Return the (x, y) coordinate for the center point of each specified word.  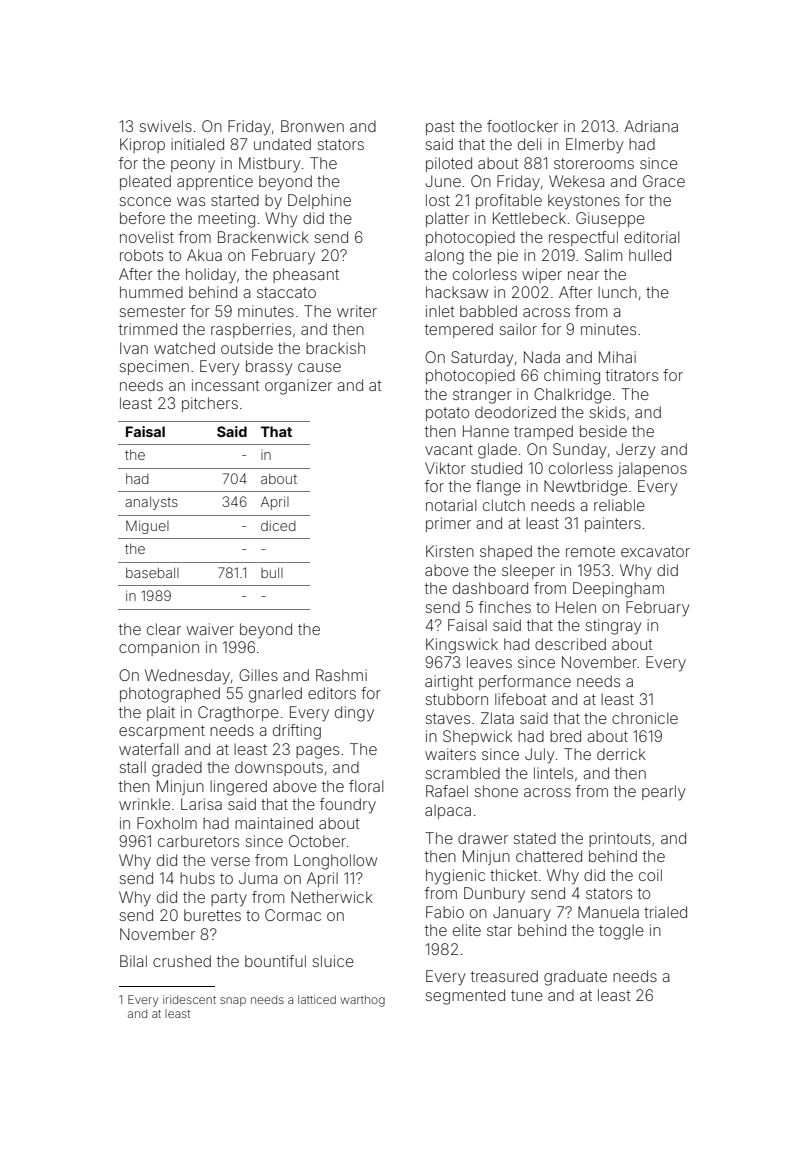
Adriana (651, 126)
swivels (165, 126)
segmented (465, 997)
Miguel (147, 527)
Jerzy (636, 451)
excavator (655, 551)
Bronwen (312, 126)
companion (159, 648)
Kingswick (462, 646)
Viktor (445, 468)
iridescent (189, 999)
